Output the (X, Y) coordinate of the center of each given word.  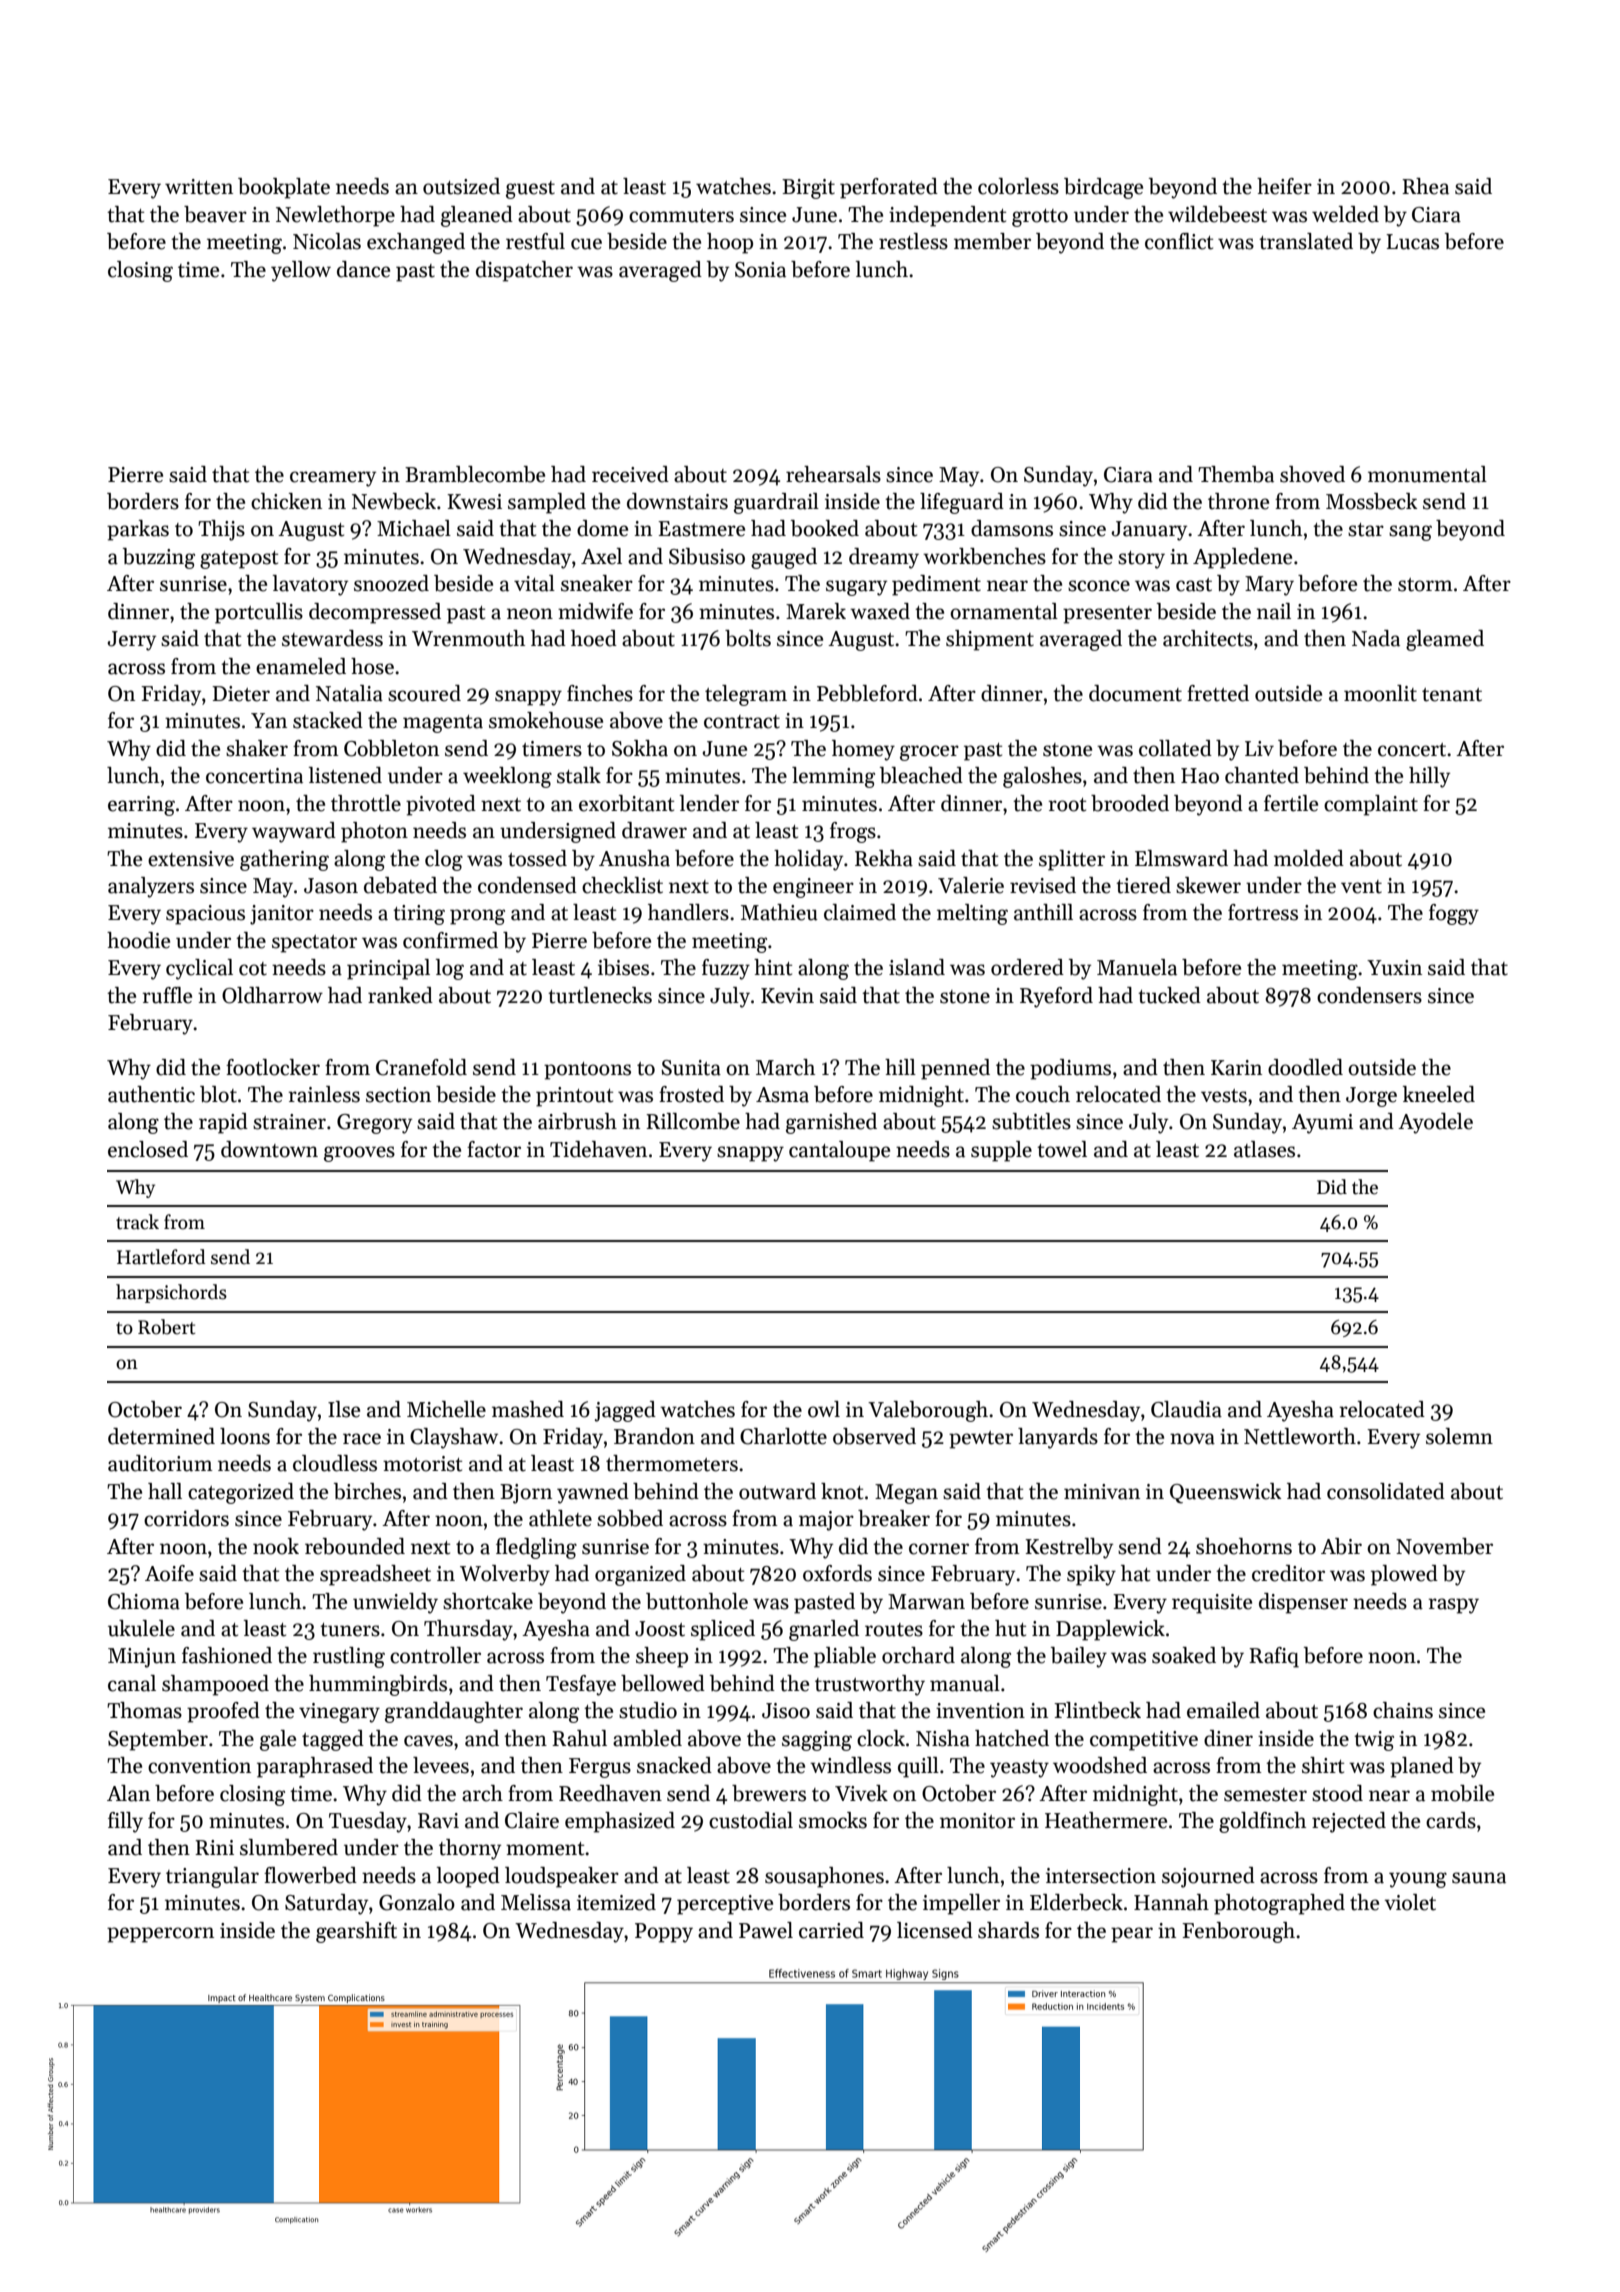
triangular (212, 1877)
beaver (215, 214)
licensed (935, 1930)
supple (1001, 1151)
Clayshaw (454, 1438)
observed (874, 1436)
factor (494, 1149)
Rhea (1425, 186)
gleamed (1445, 640)
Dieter (241, 694)
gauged (784, 558)
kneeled (1439, 1094)
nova (1192, 1439)
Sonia (760, 270)
